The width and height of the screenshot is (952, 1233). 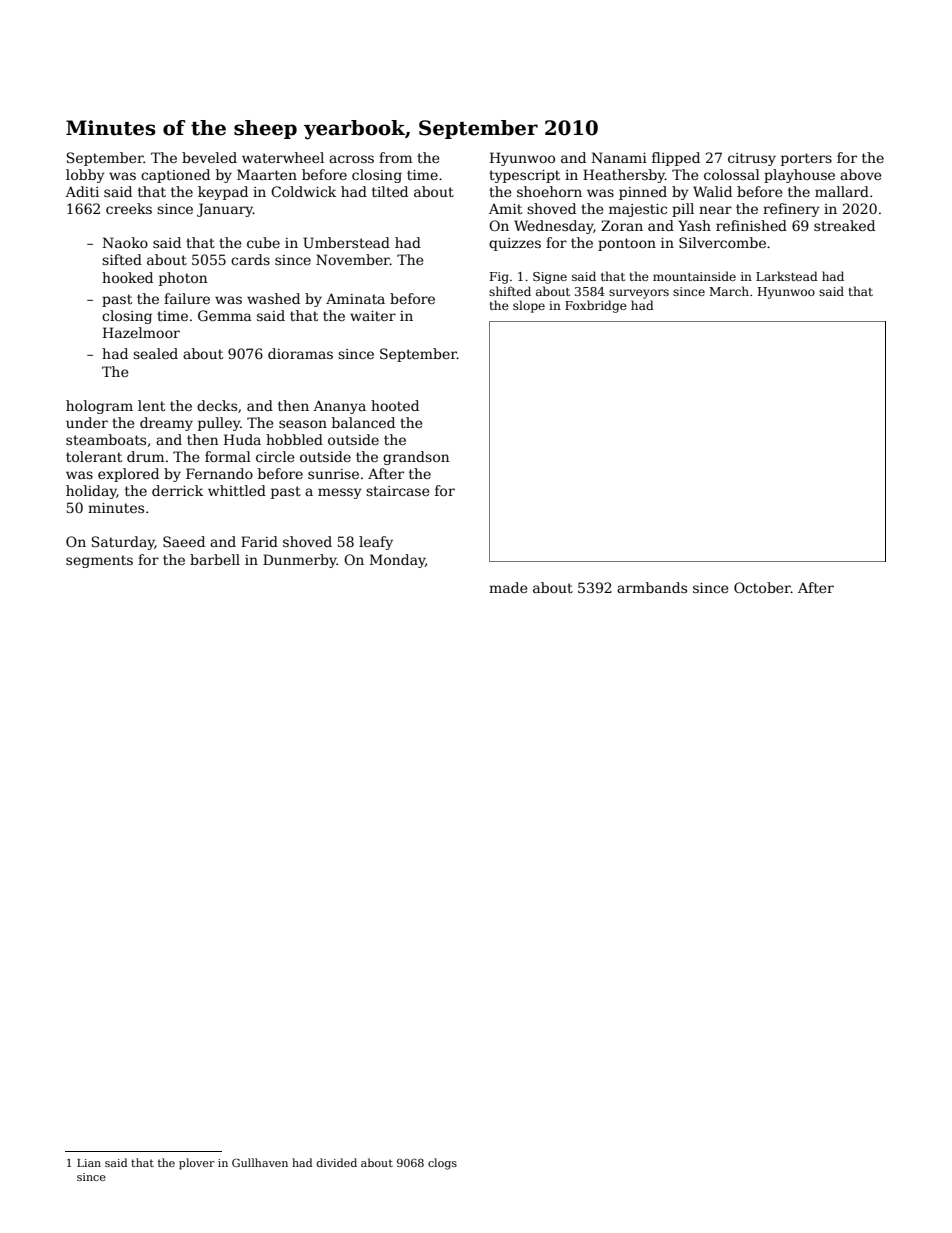 What do you see at coordinates (197, 1164) in the screenshot?
I see `plover` at bounding box center [197, 1164].
